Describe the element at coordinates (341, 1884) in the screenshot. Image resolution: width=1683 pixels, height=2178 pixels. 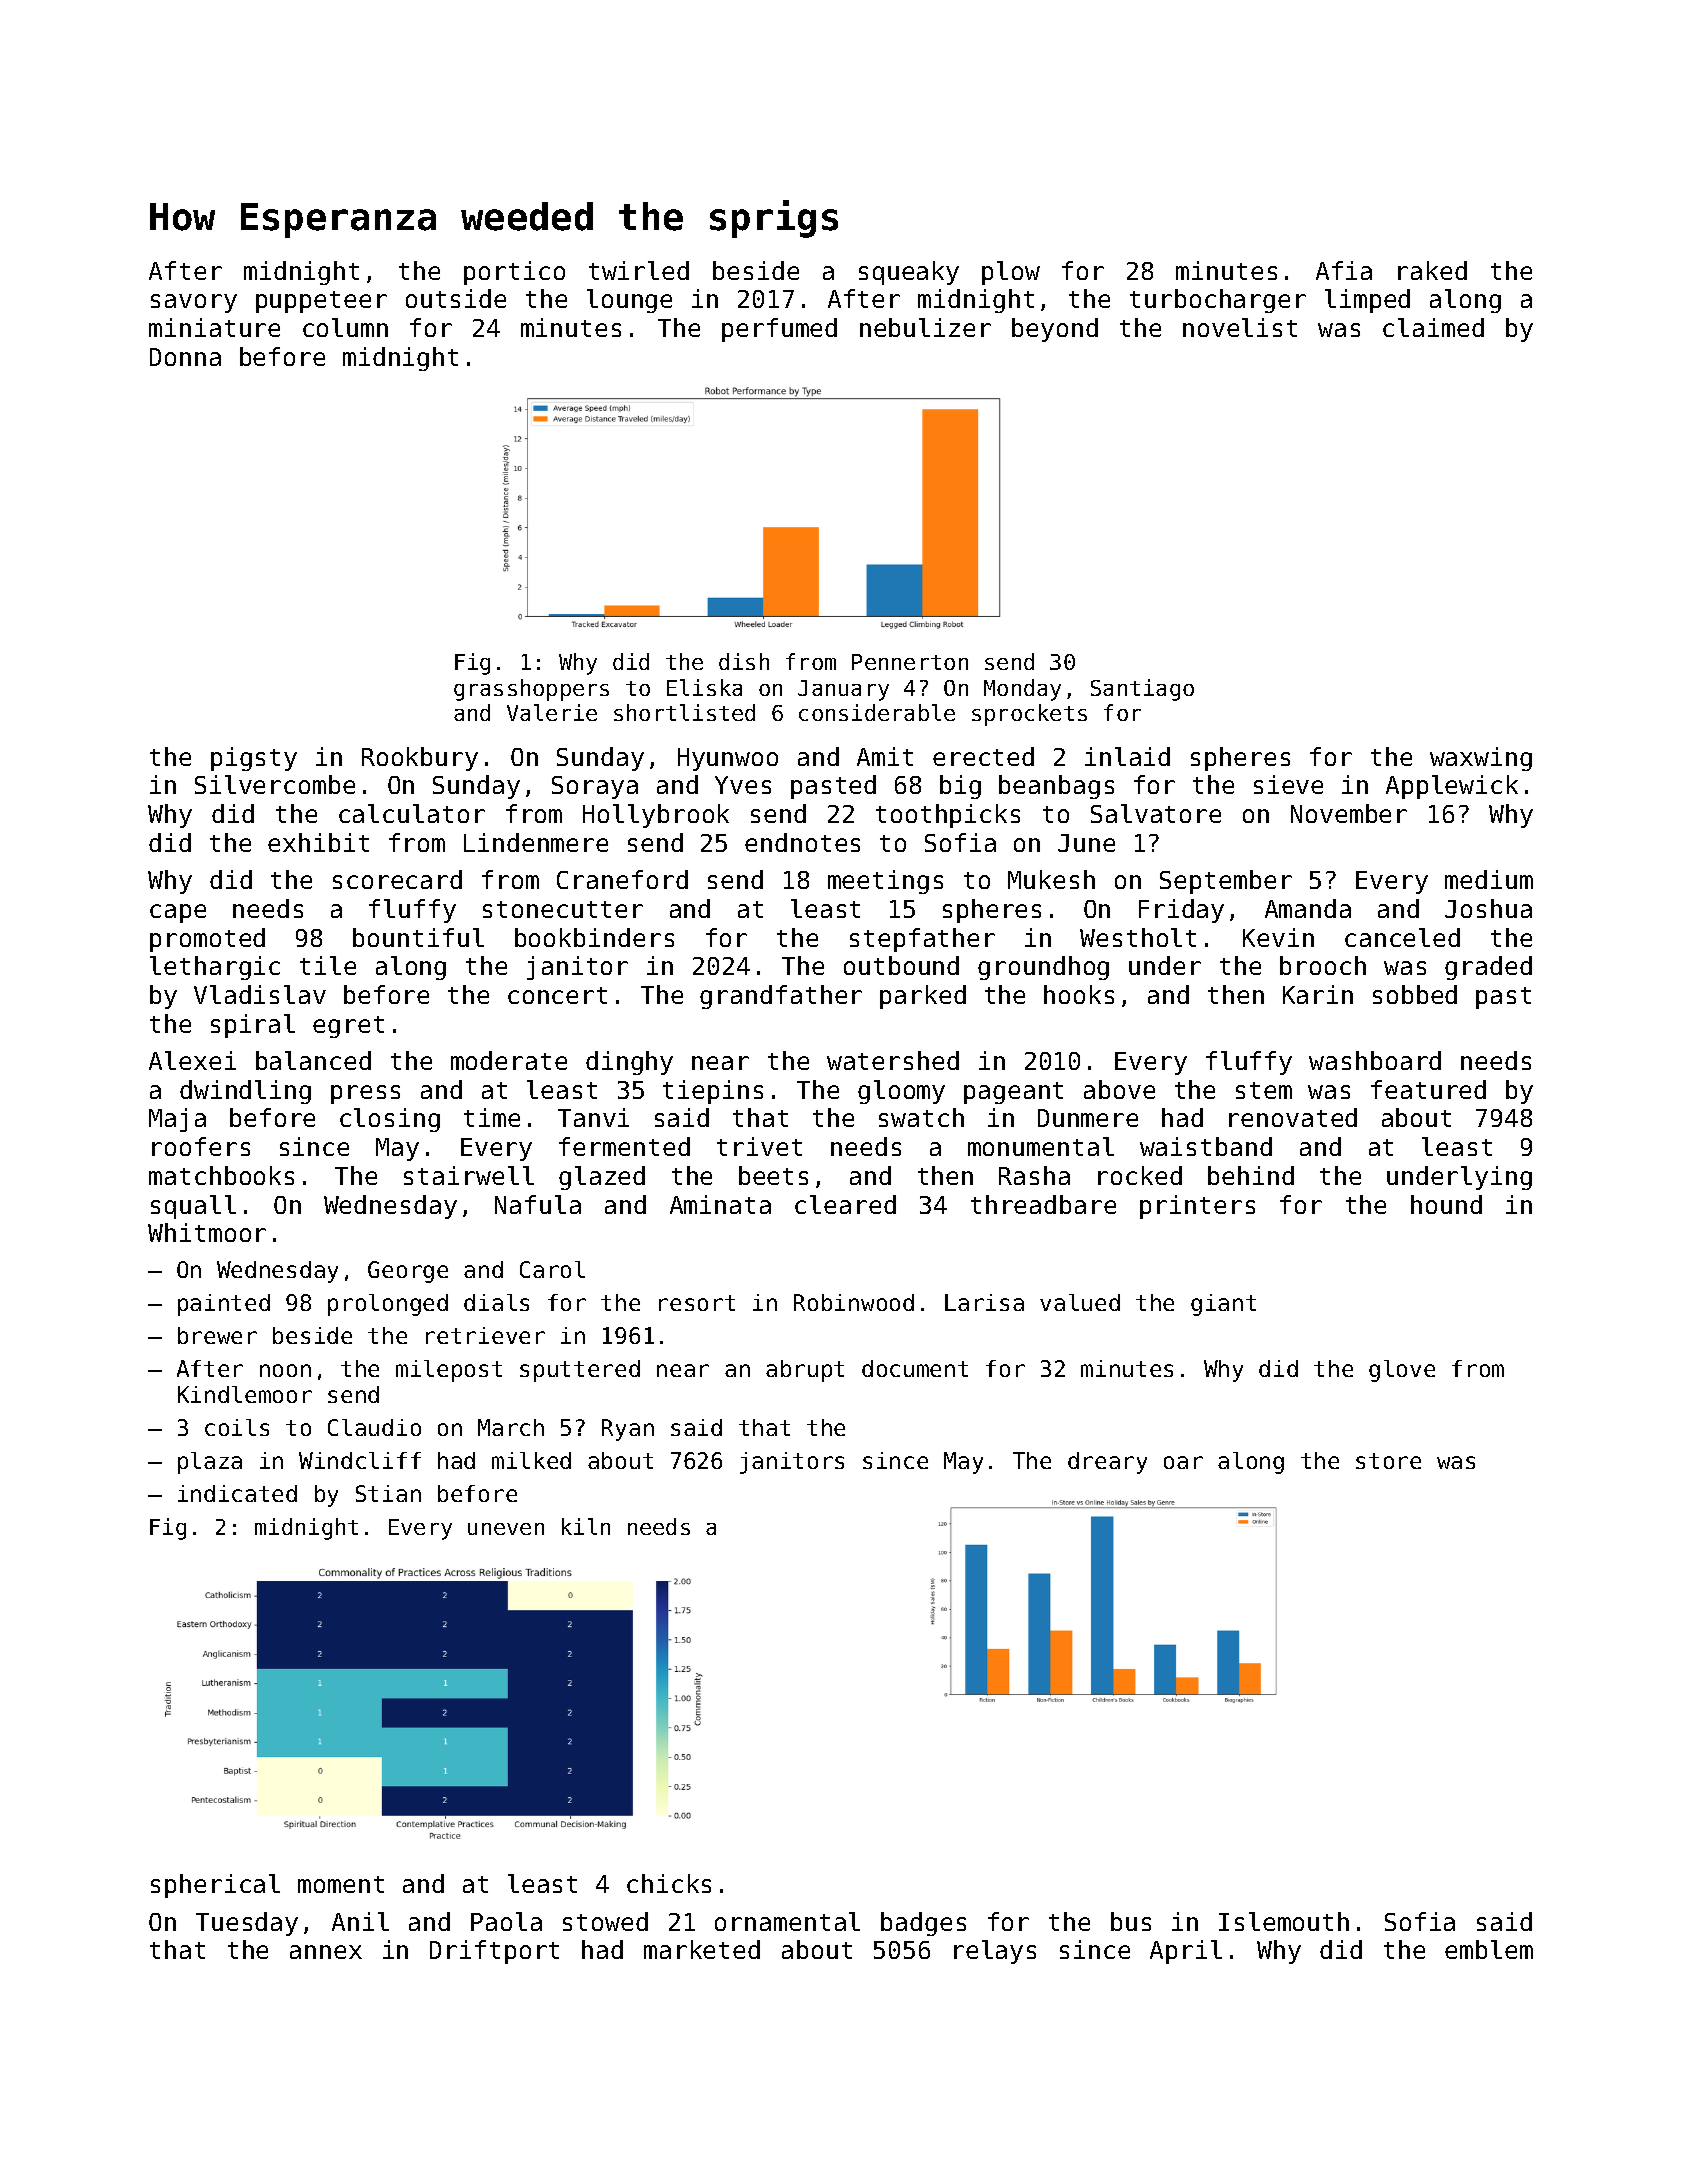
I see `moment` at that location.
